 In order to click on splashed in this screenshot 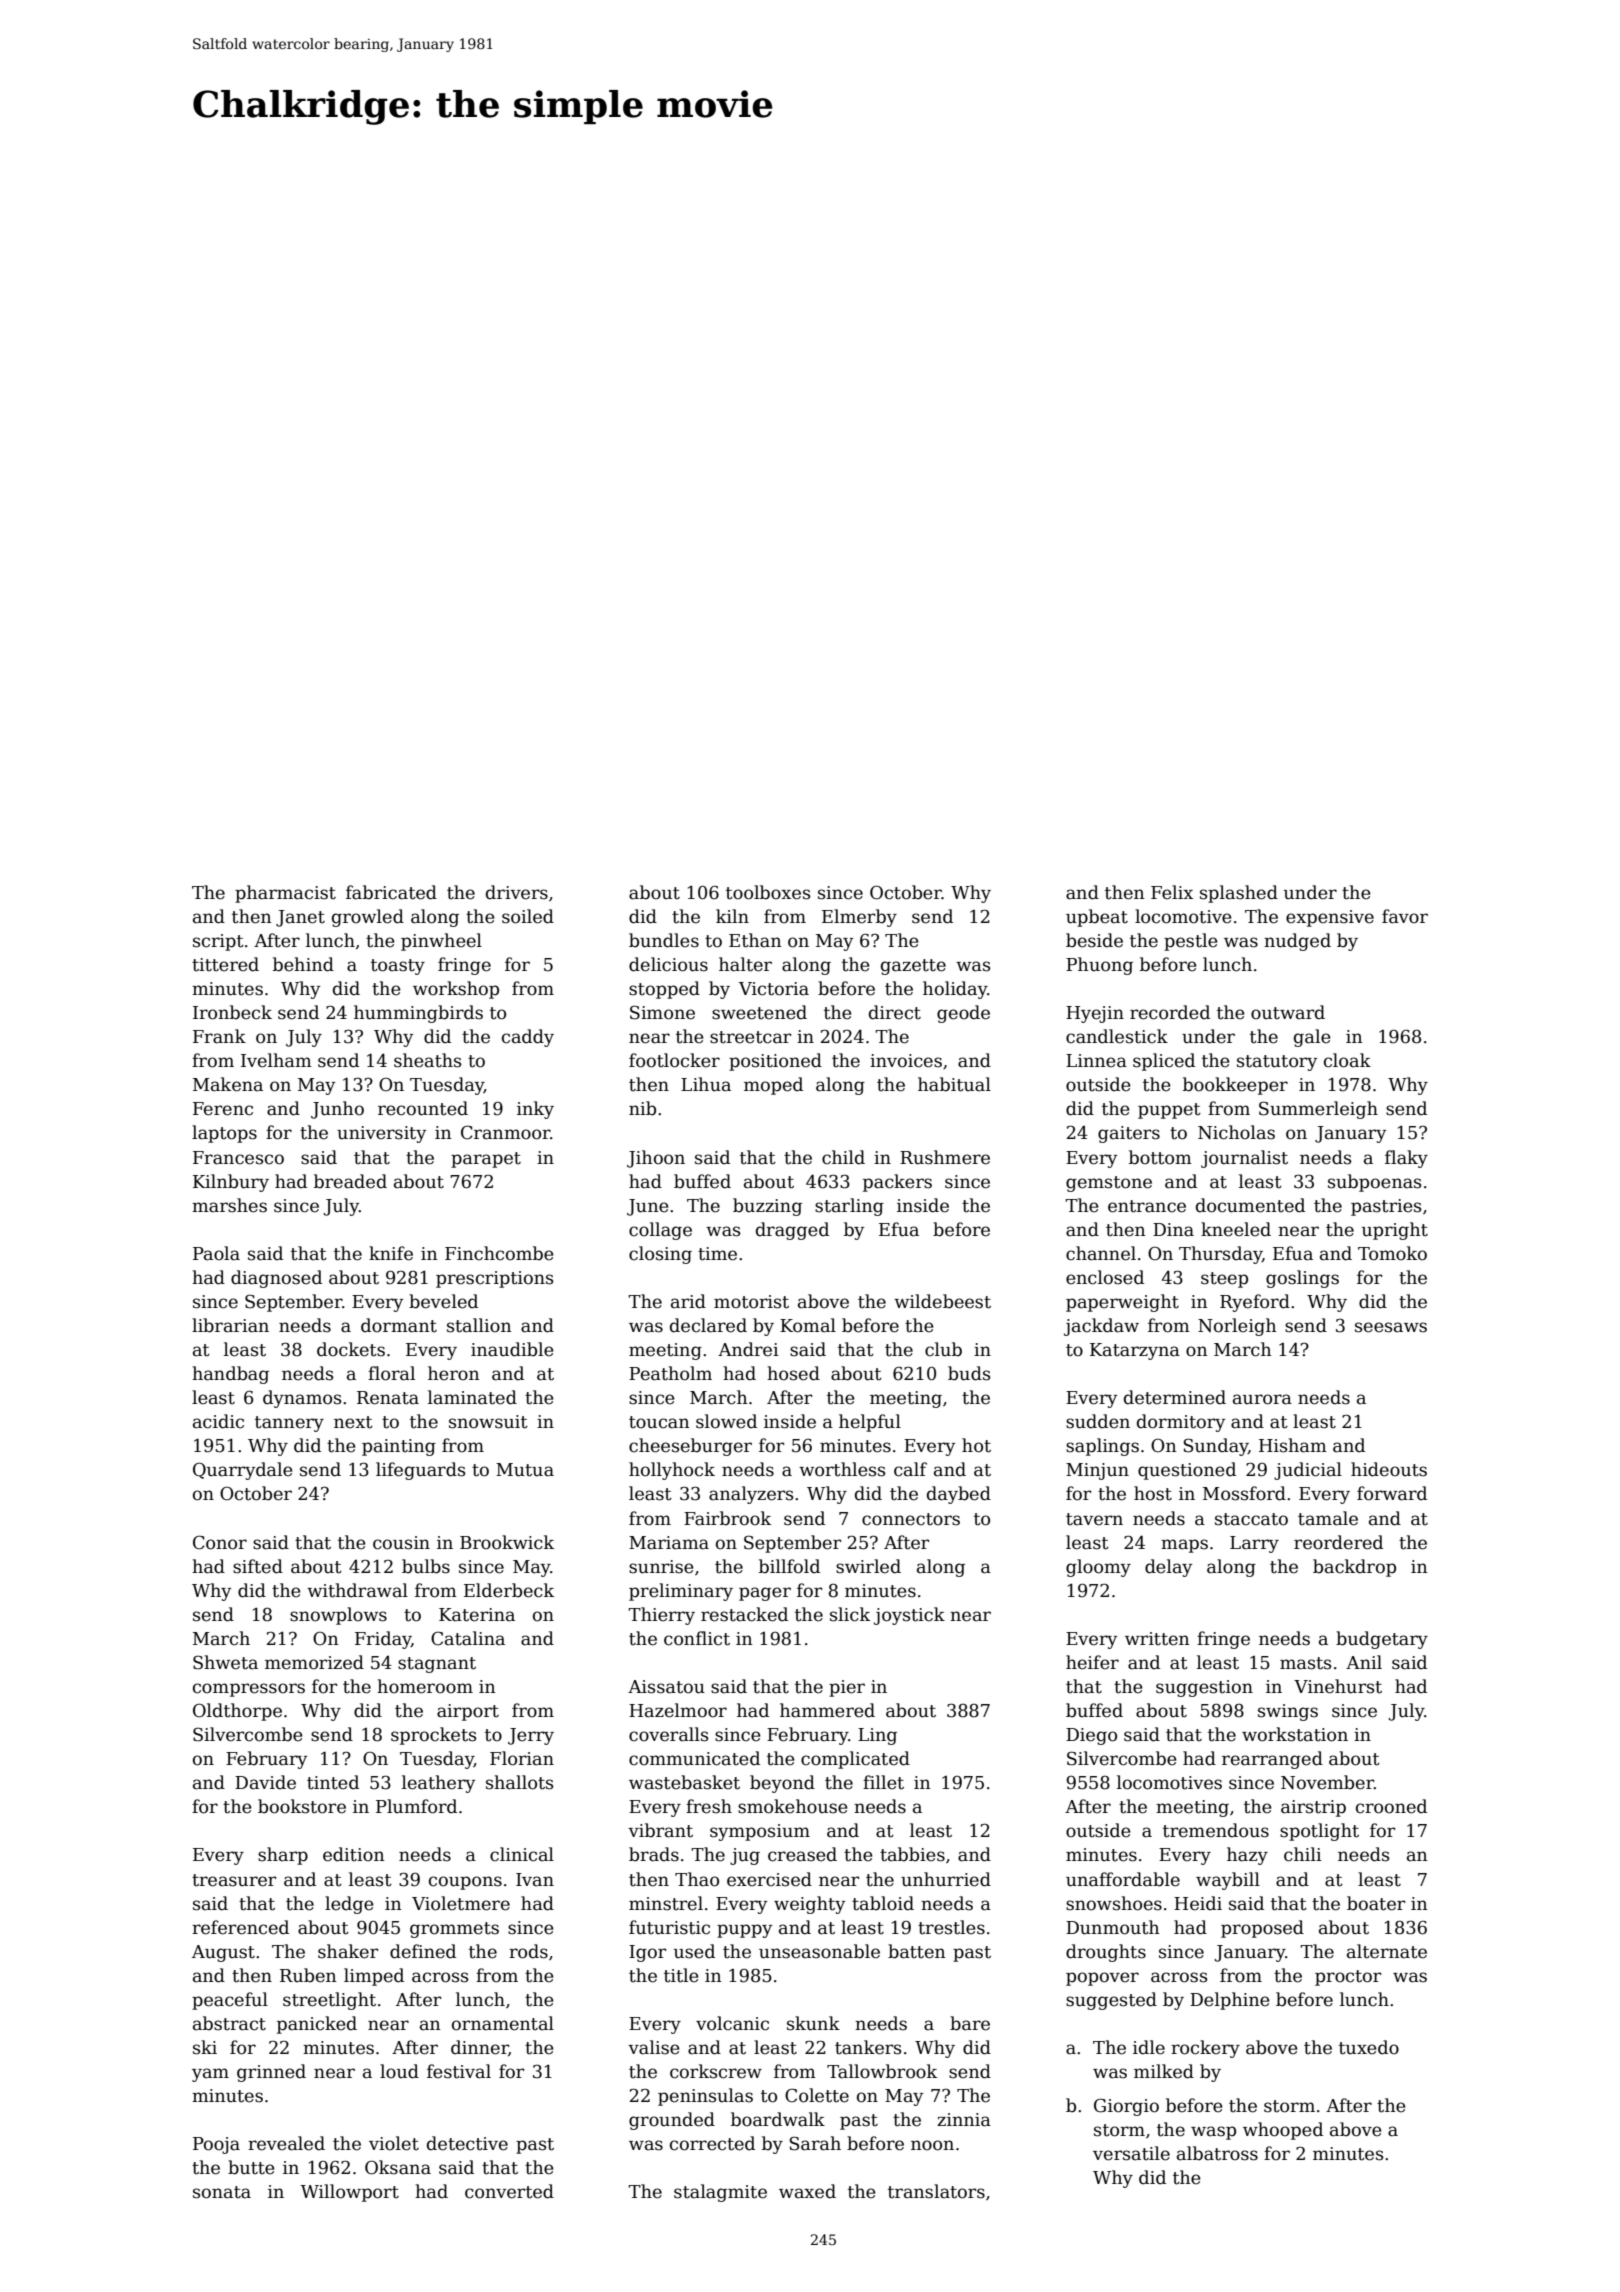, I will do `click(1239, 894)`.
